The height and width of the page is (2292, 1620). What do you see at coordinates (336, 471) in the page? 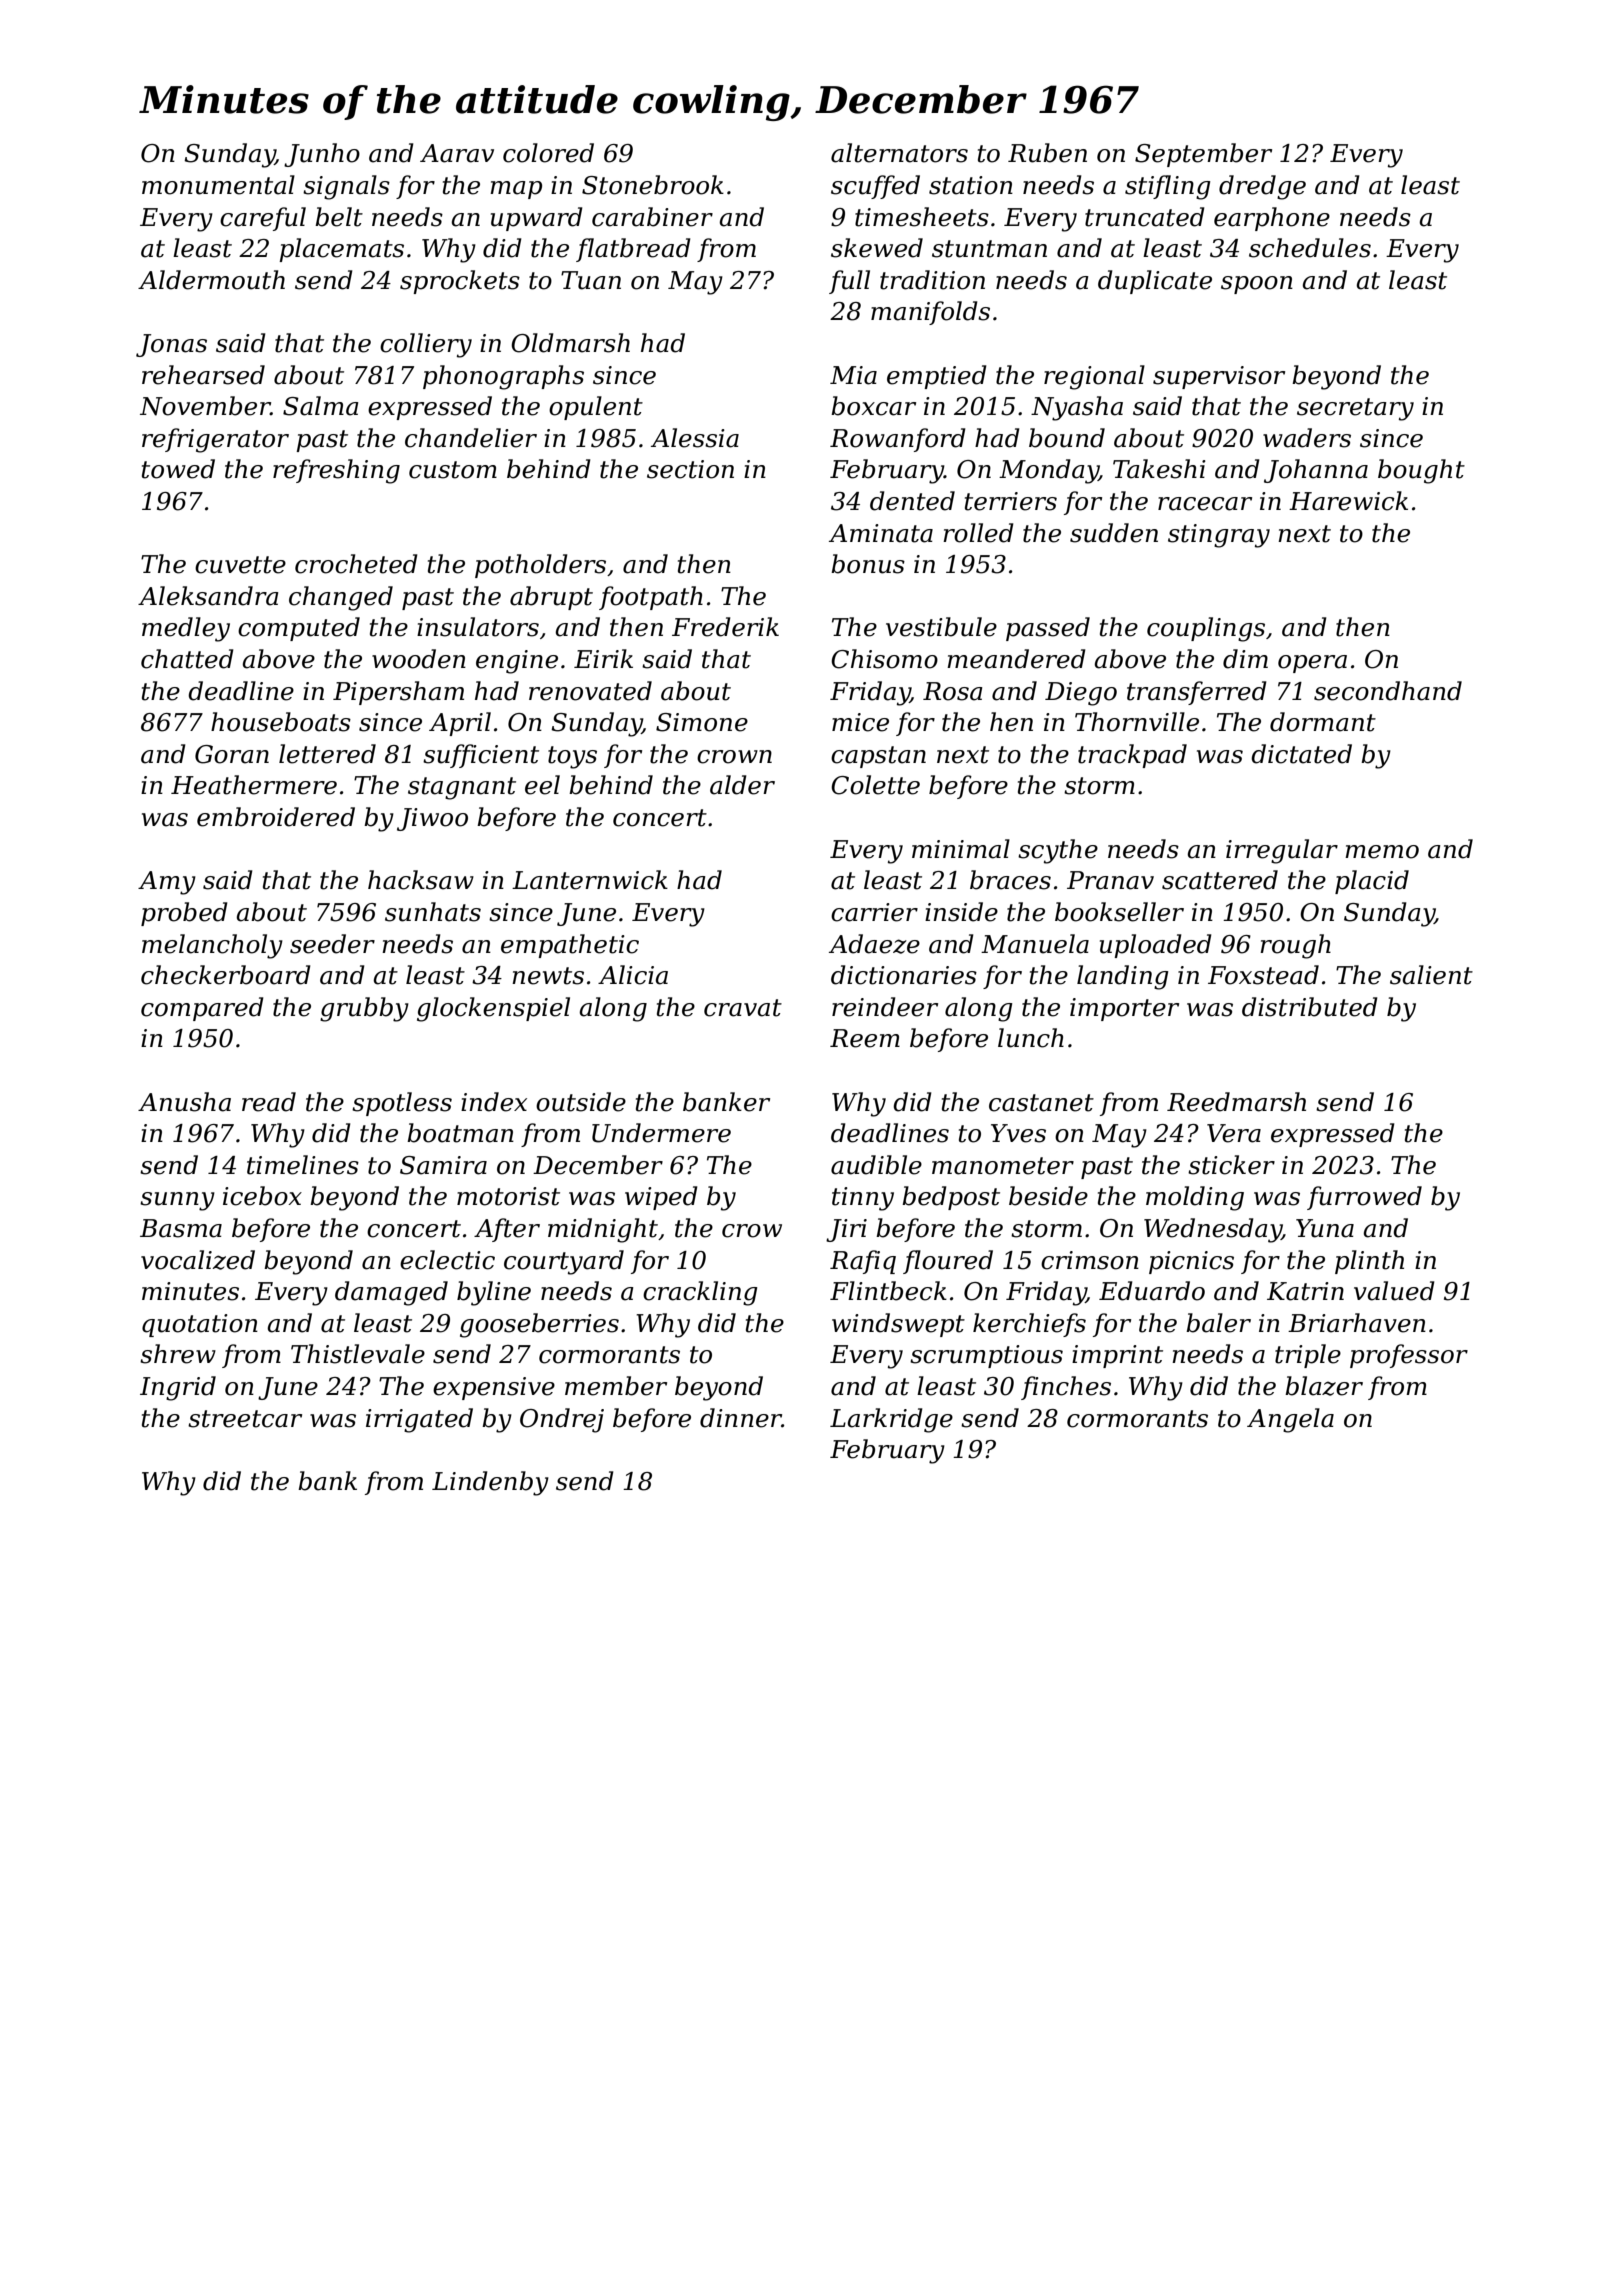
I see `refreshing` at bounding box center [336, 471].
